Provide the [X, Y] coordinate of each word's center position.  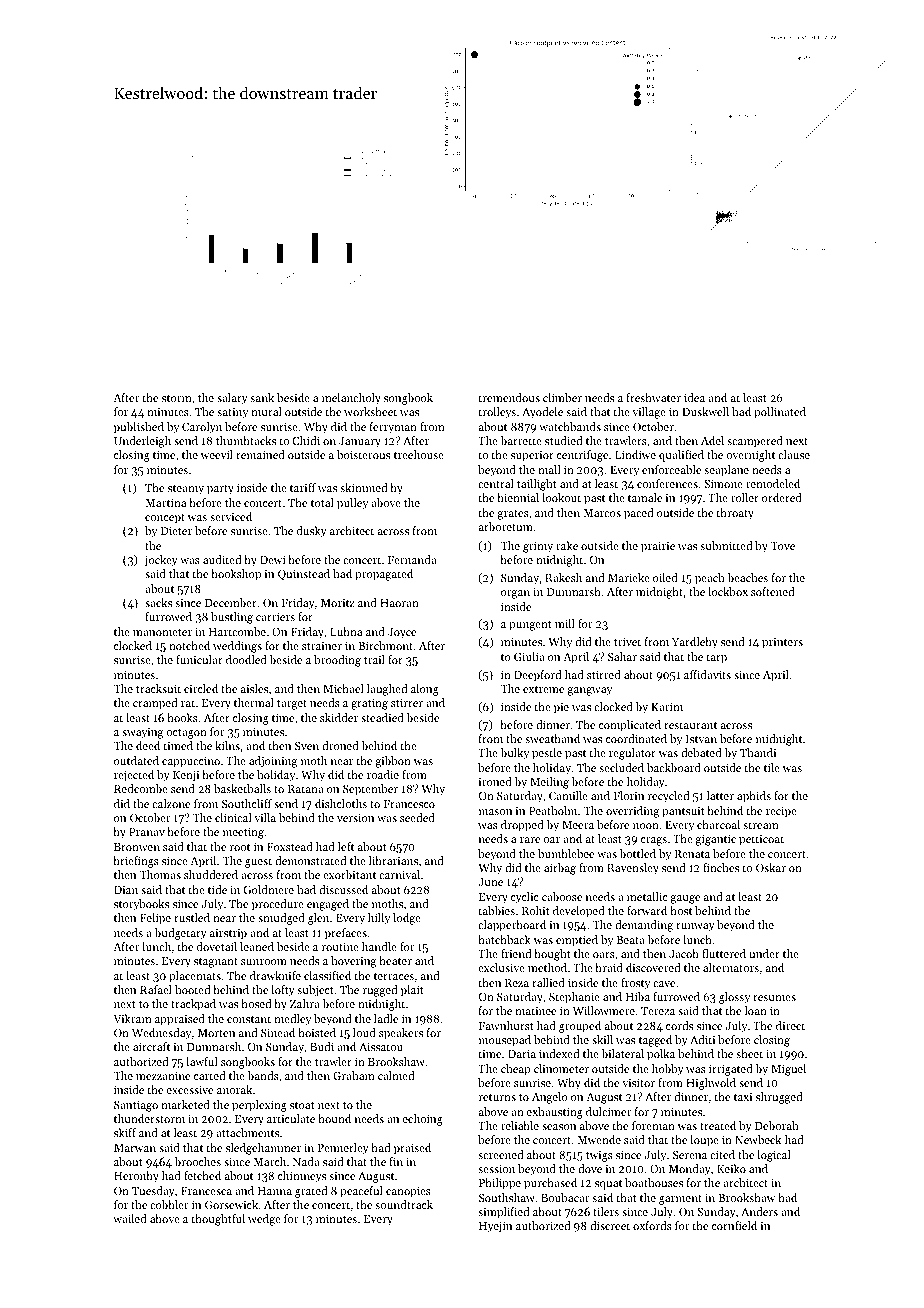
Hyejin [495, 1227]
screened [500, 1154]
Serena [690, 1155]
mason [495, 812]
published [139, 428]
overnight [750, 456]
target [292, 705]
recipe [781, 812]
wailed [130, 1218]
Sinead [278, 1032]
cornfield [734, 1225]
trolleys [497, 413]
